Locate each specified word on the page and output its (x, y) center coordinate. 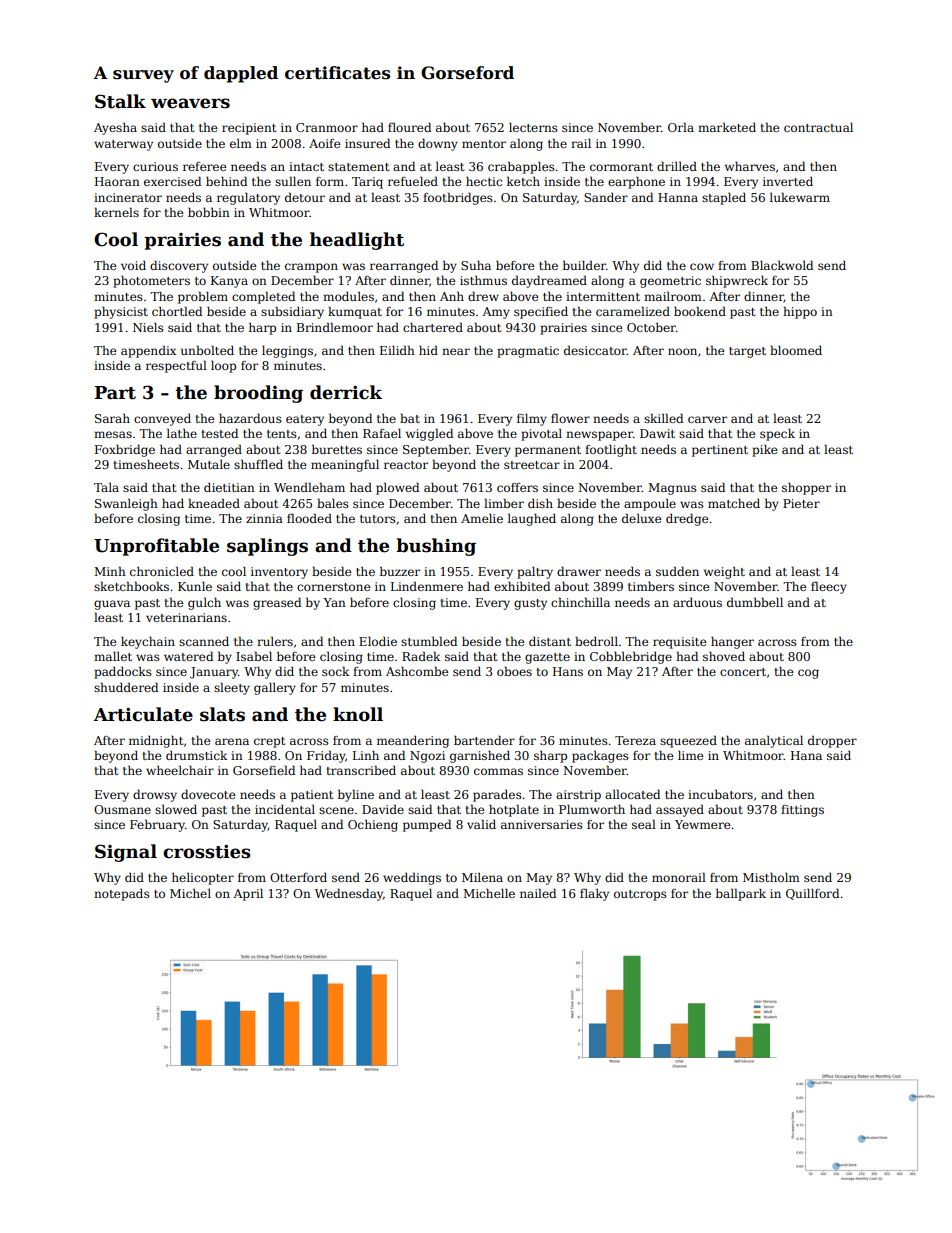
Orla (681, 127)
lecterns (533, 127)
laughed (532, 519)
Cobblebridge (631, 657)
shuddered (126, 687)
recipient (249, 129)
